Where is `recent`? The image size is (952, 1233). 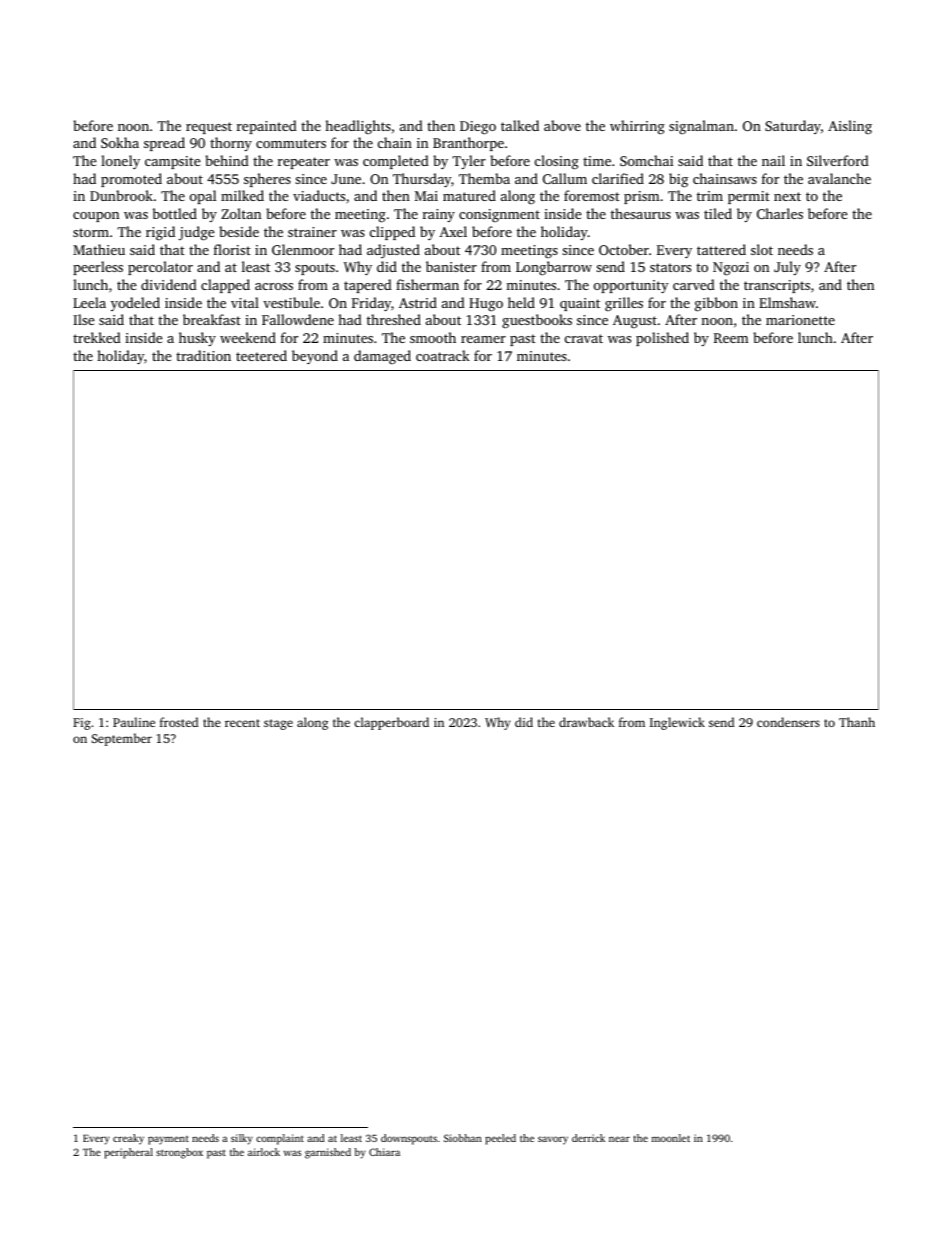
recent is located at coordinates (242, 723).
